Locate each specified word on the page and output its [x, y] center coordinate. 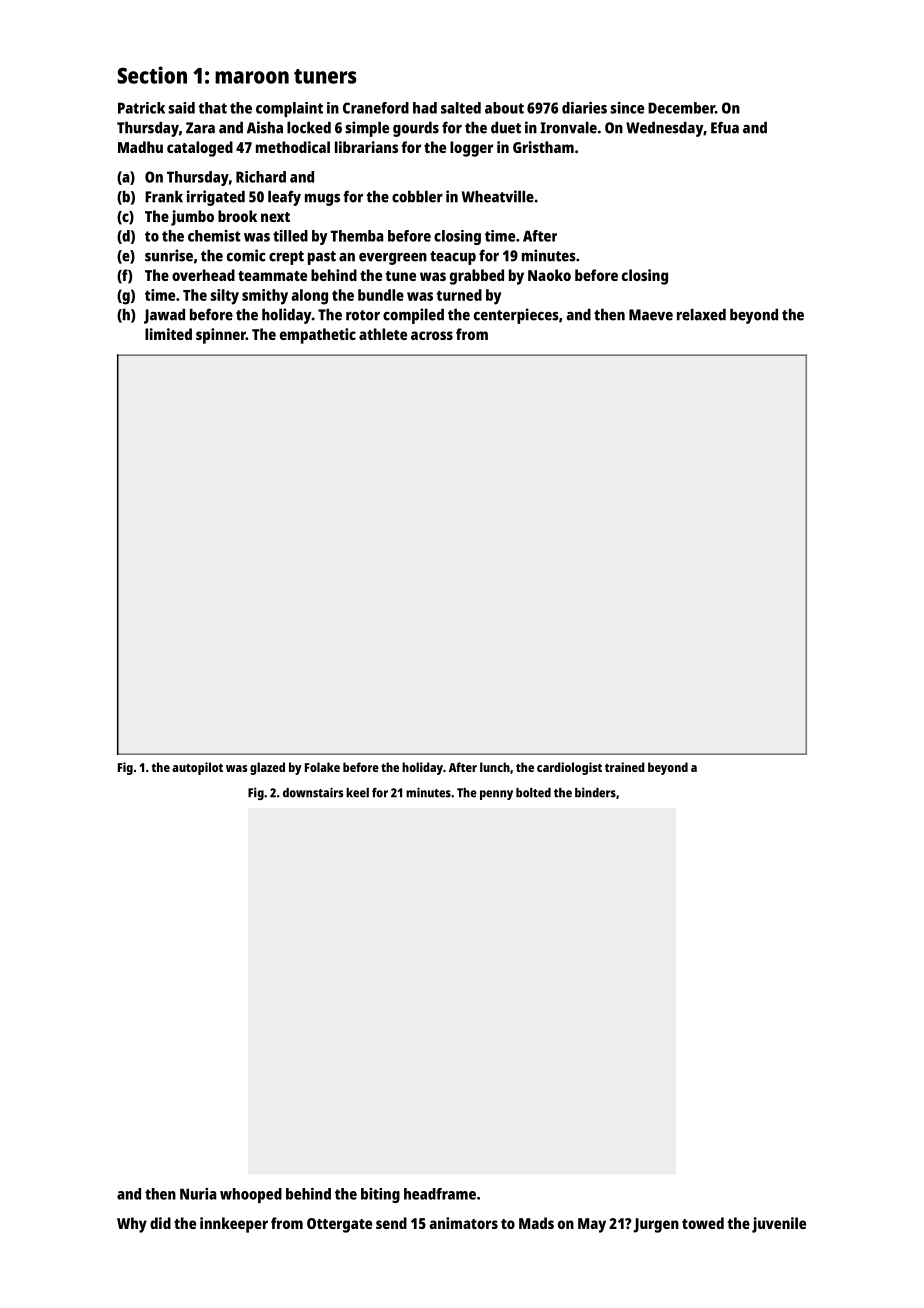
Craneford [376, 108]
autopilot [197, 768]
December [681, 108]
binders [595, 792]
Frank [164, 196]
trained [625, 767]
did [160, 1223]
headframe [440, 1194]
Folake [322, 767]
